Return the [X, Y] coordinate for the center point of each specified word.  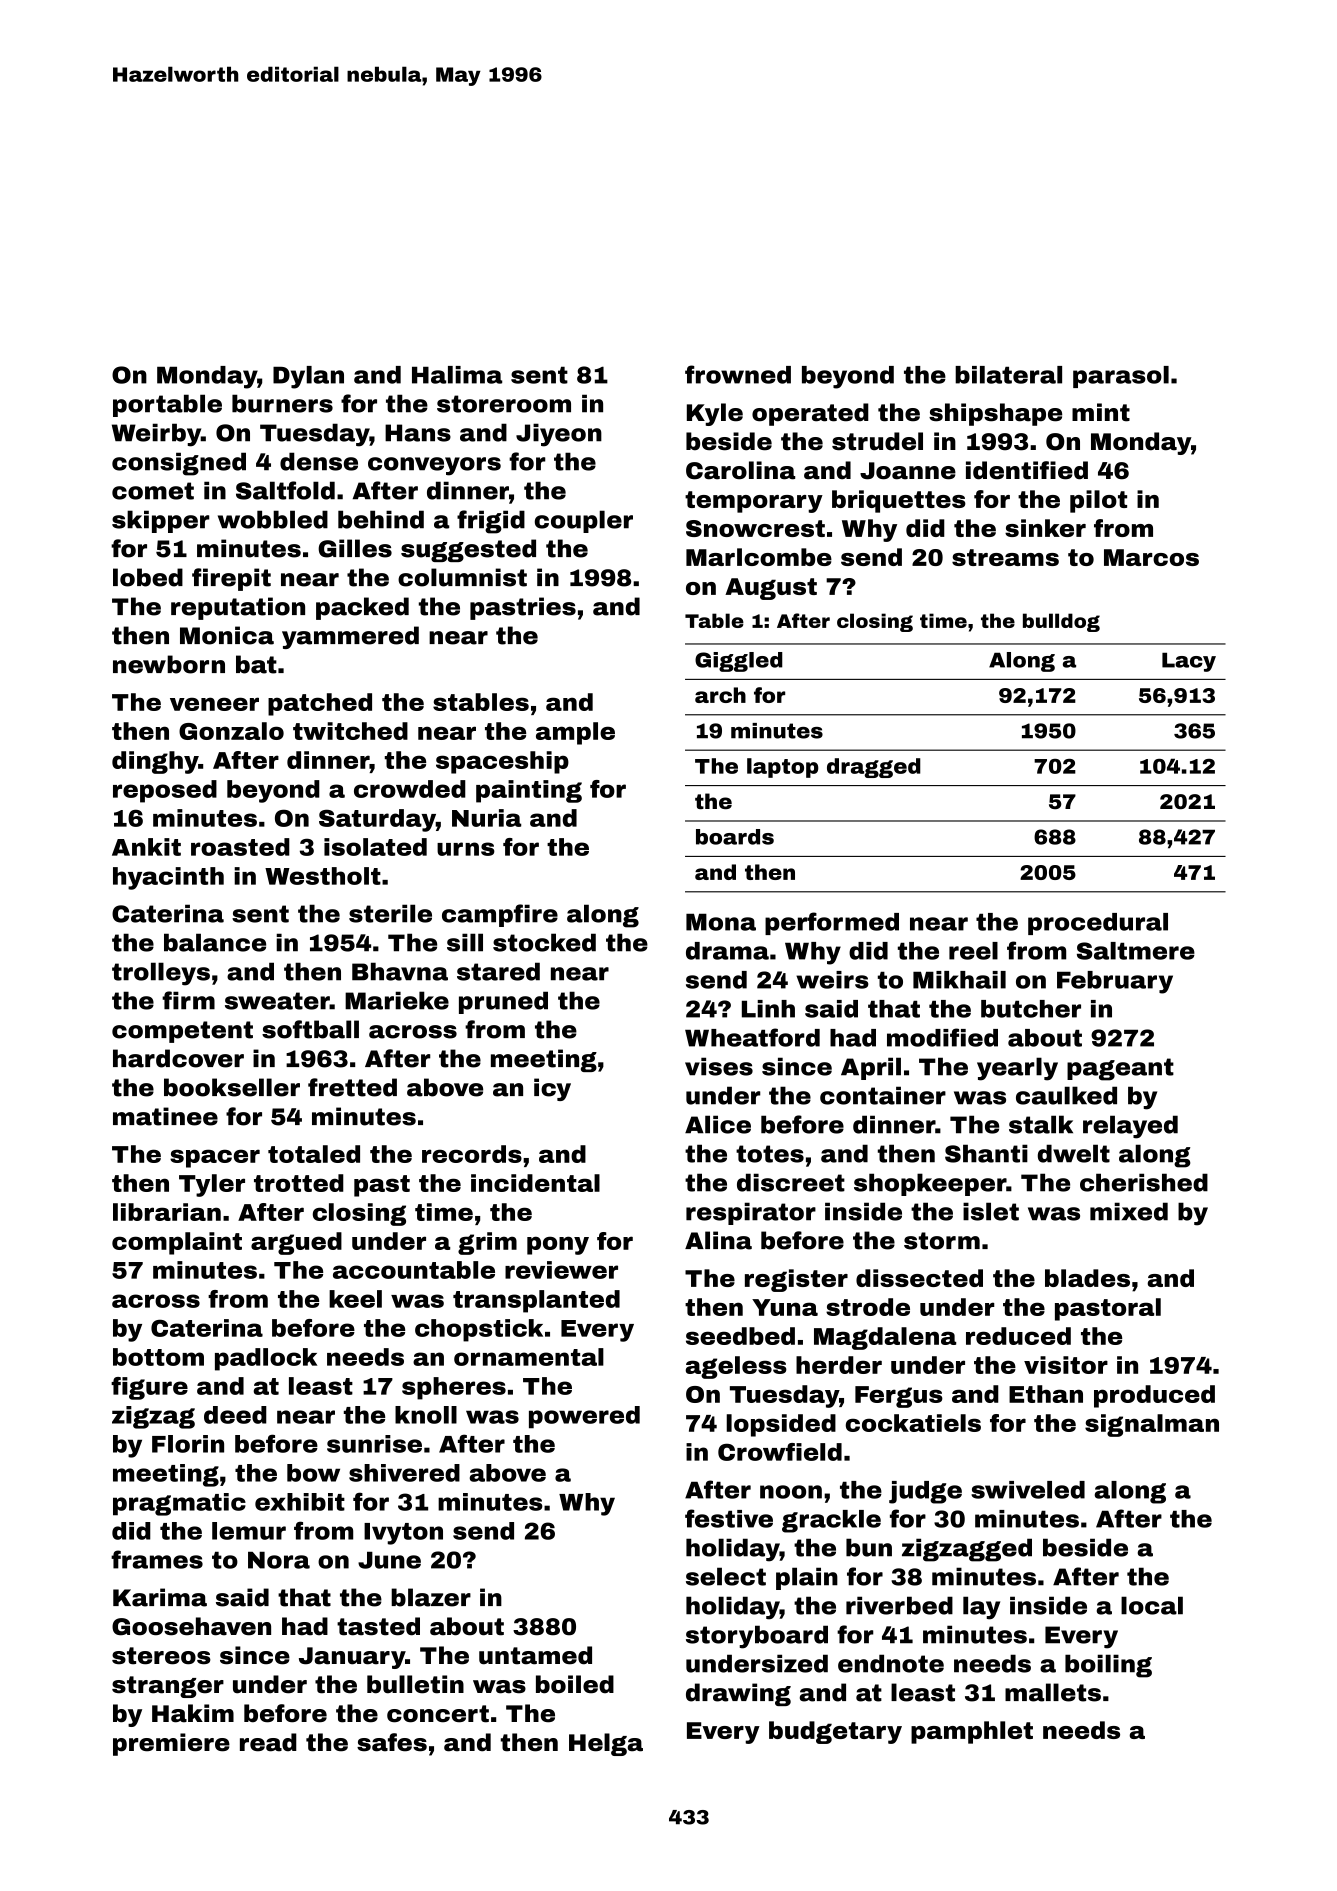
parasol [1121, 377]
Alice [718, 1124]
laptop [783, 768]
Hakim [193, 1713]
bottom [158, 1357]
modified [942, 1037]
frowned [738, 374]
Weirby [156, 435]
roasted [240, 847]
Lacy [1189, 662]
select [726, 1576]
